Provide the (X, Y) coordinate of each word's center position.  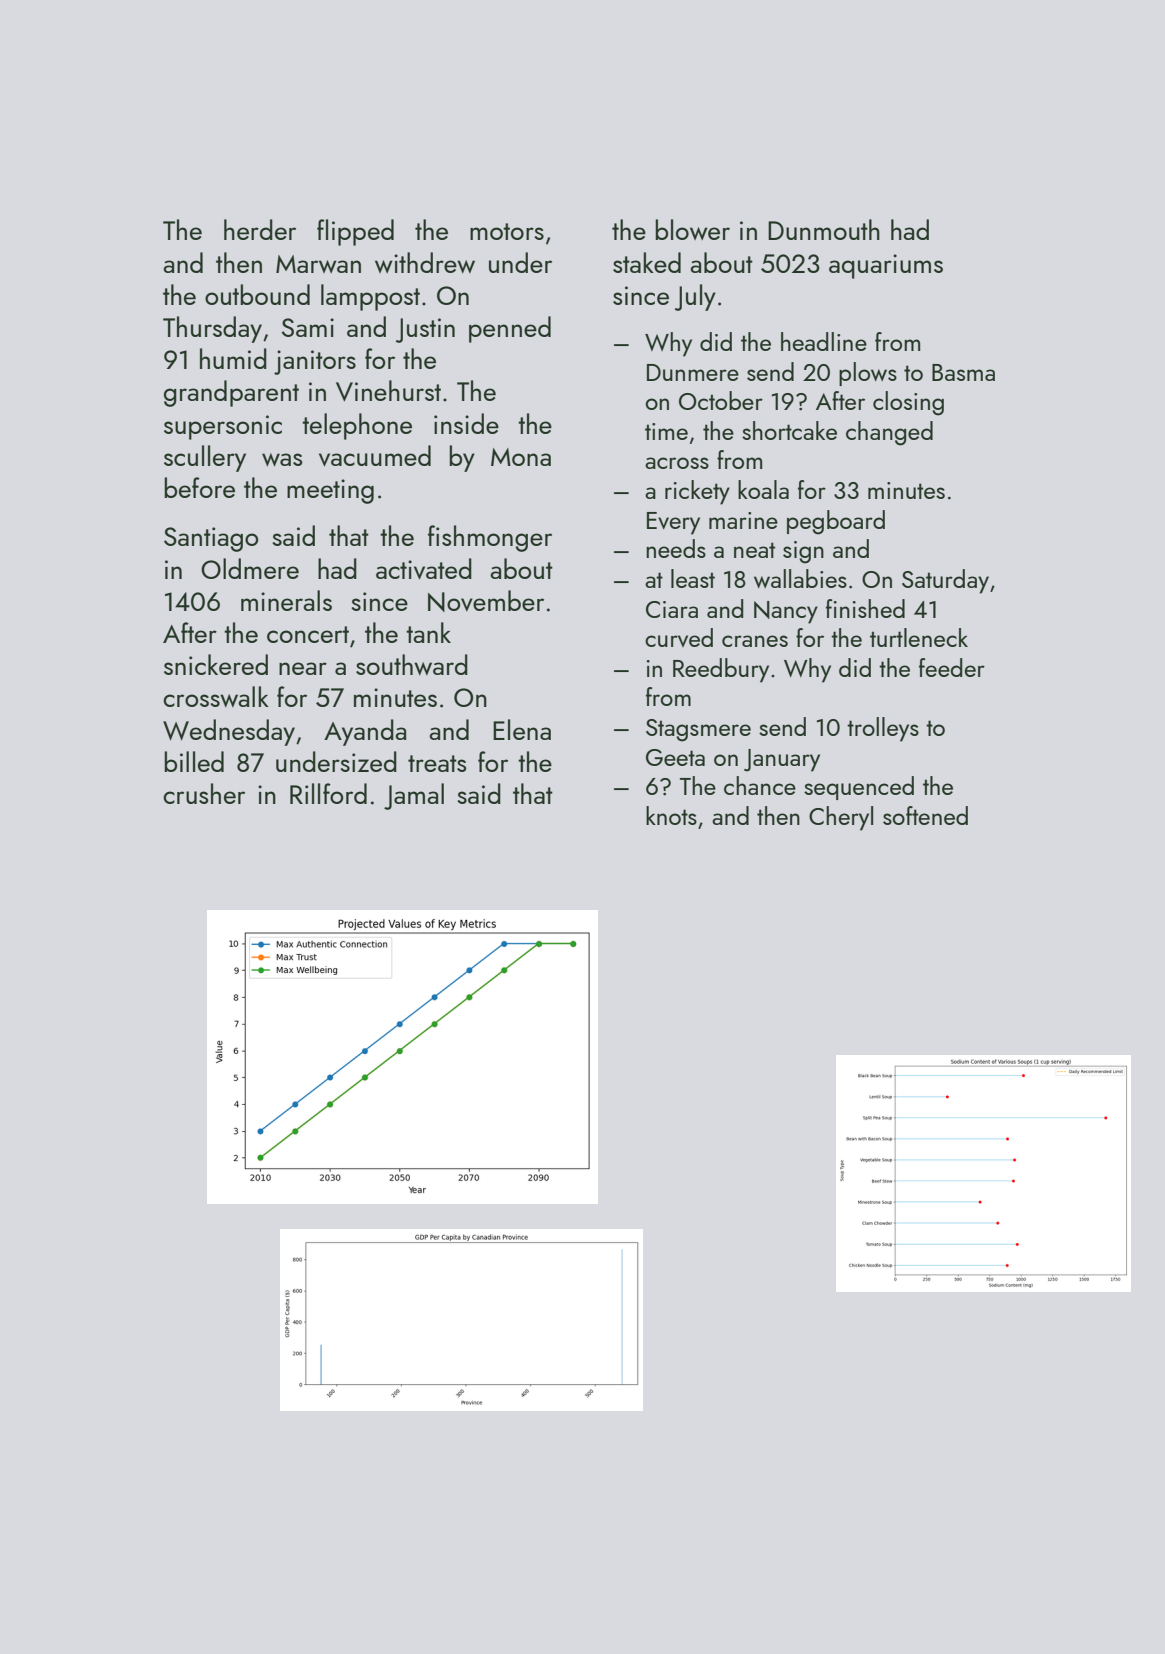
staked (647, 262)
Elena (522, 729)
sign (803, 552)
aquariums (886, 266)
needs (676, 548)
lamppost (370, 297)
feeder (952, 667)
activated (424, 569)
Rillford (328, 793)
